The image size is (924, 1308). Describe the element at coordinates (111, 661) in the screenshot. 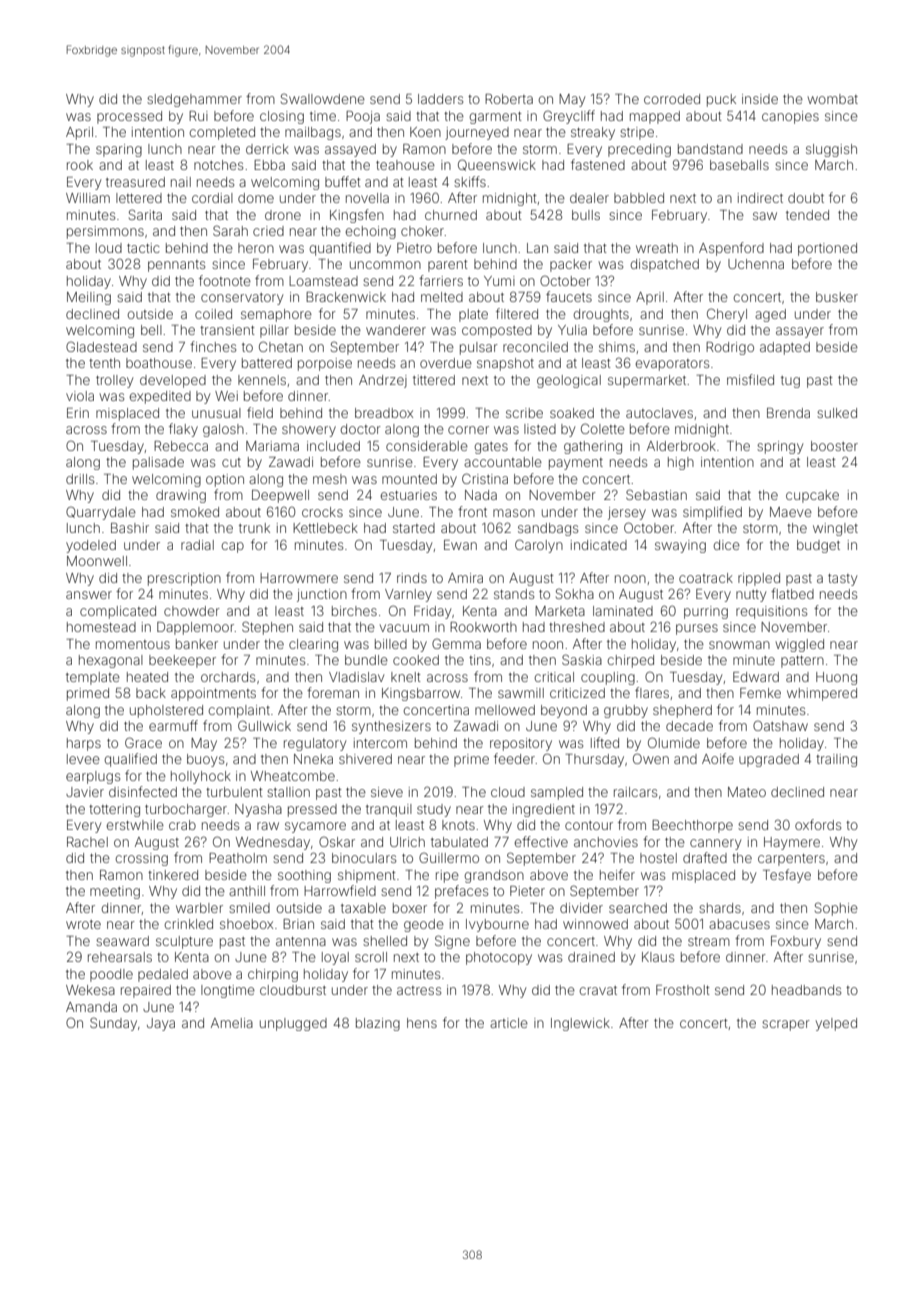

I see `hexagonal` at that location.
